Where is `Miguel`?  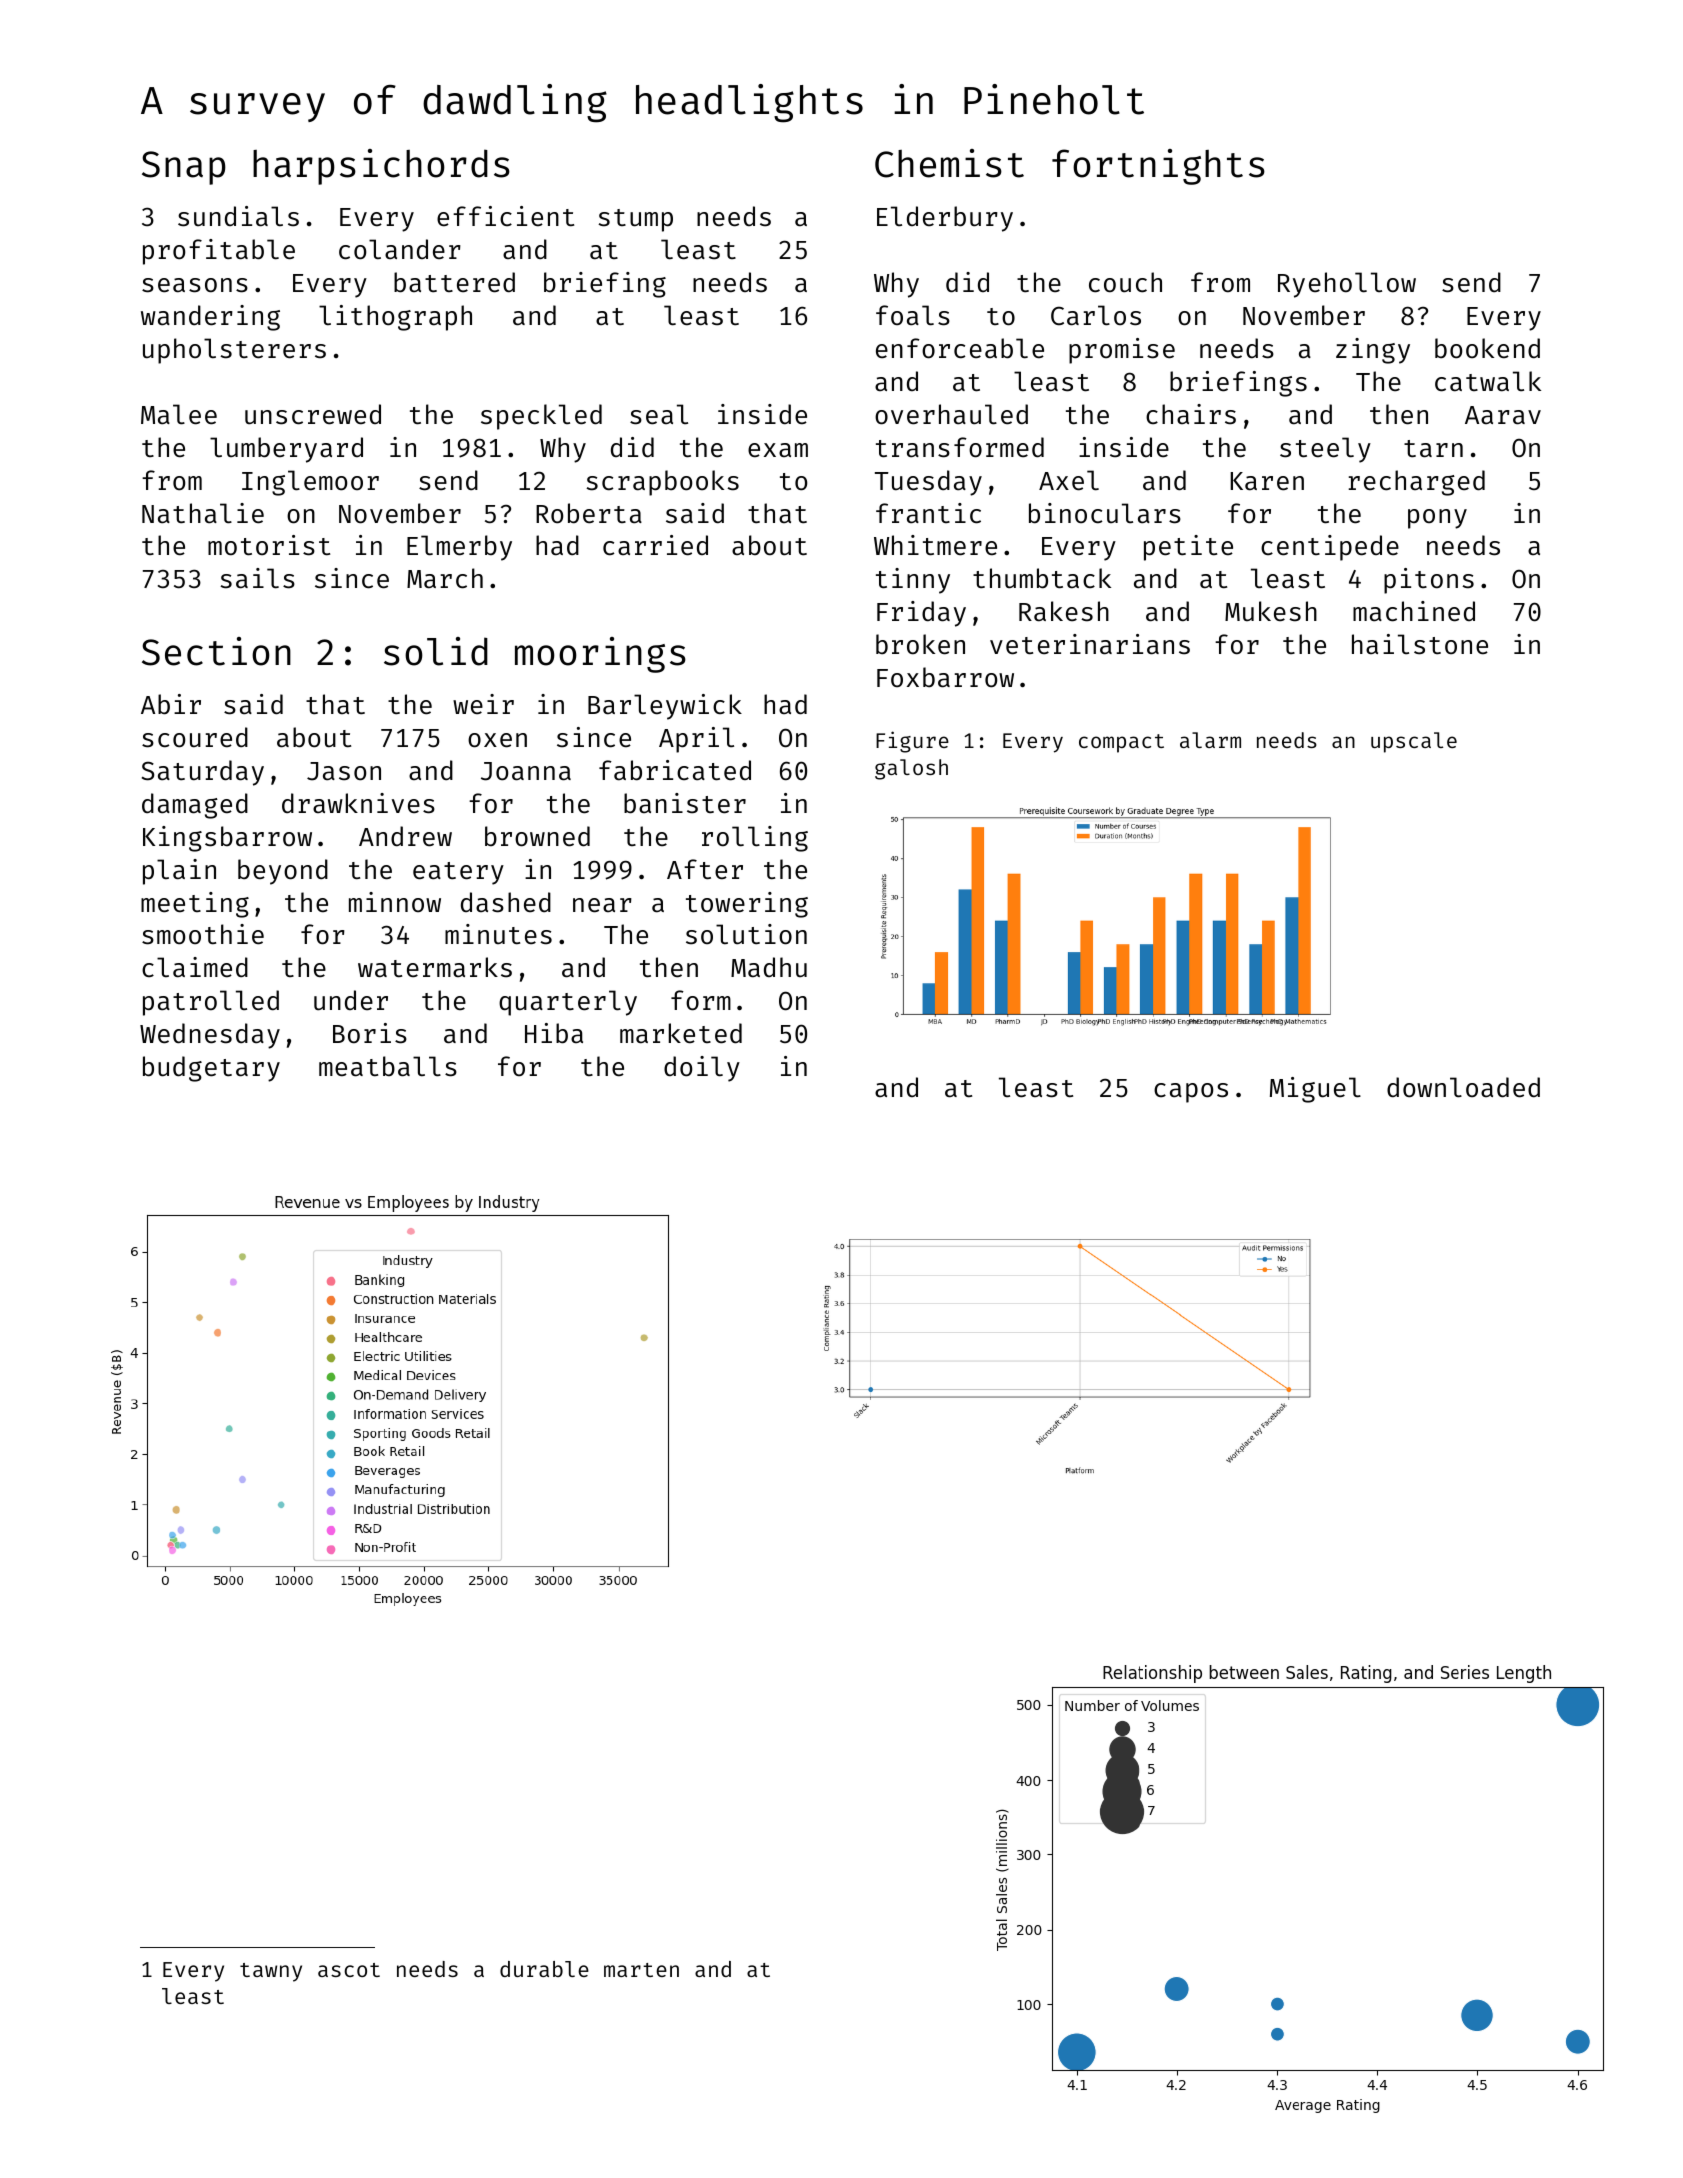
Miguel is located at coordinates (1315, 1090).
